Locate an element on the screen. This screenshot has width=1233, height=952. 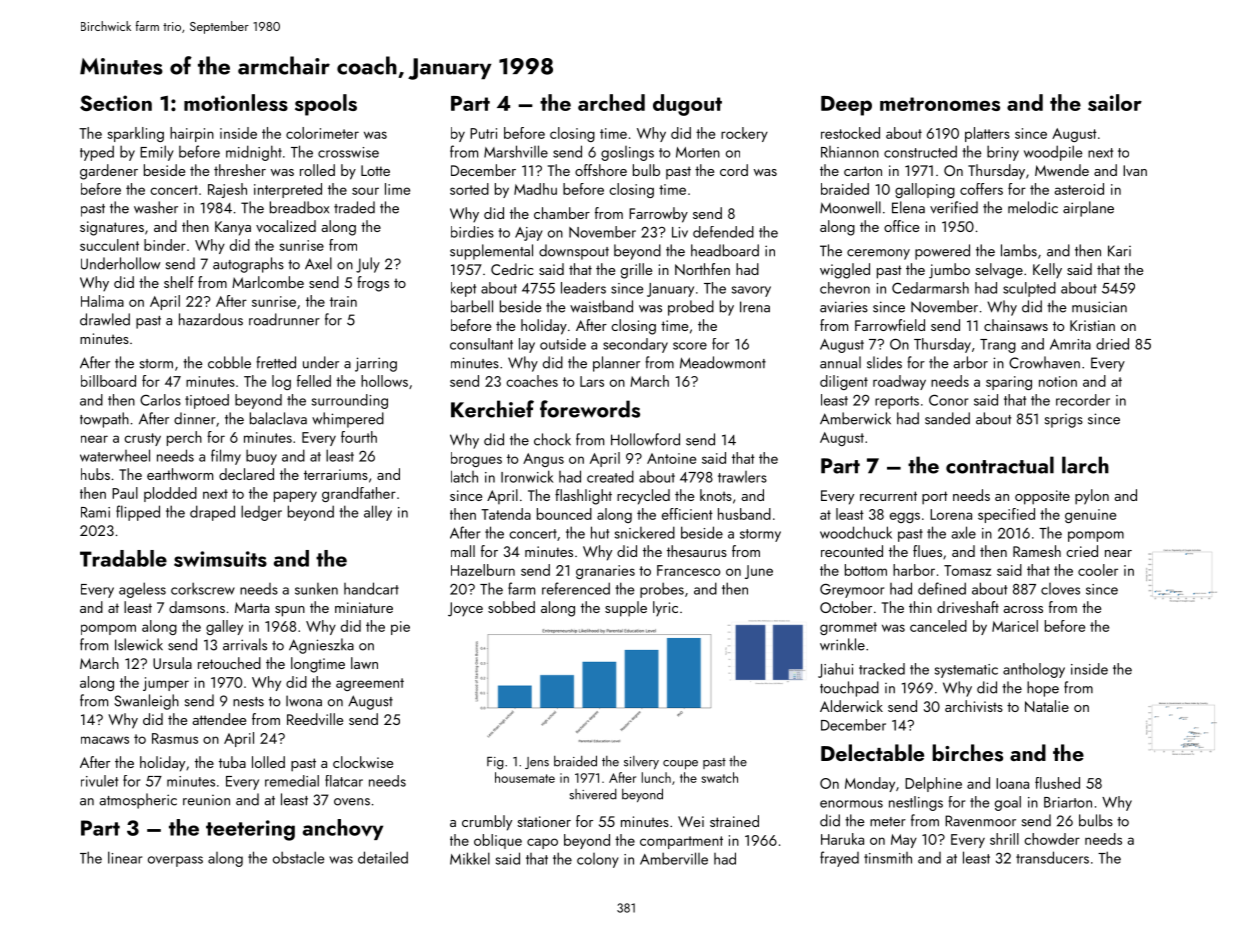
hazardous is located at coordinates (211, 319).
